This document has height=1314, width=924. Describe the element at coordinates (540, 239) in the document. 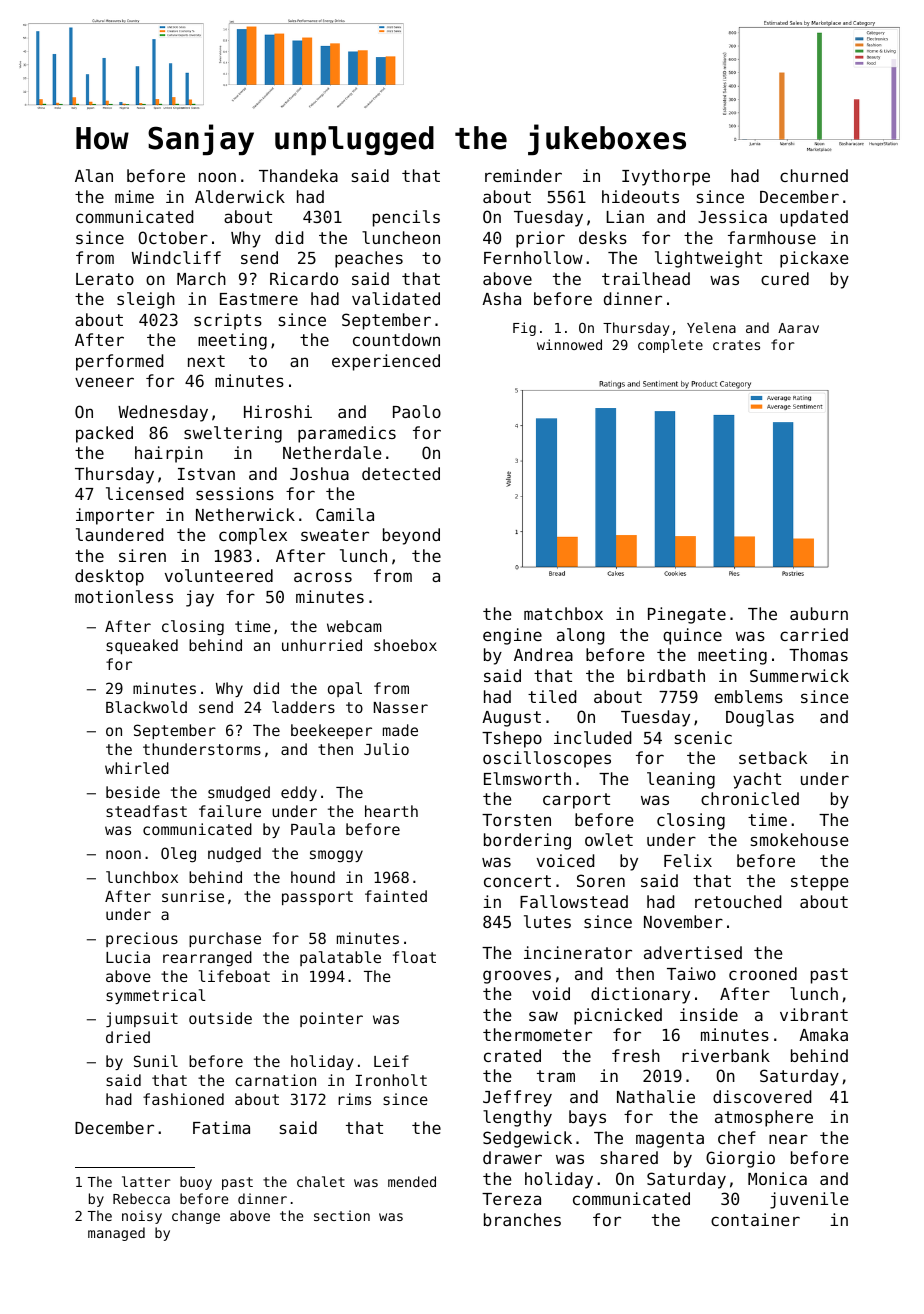

I see `prior` at that location.
